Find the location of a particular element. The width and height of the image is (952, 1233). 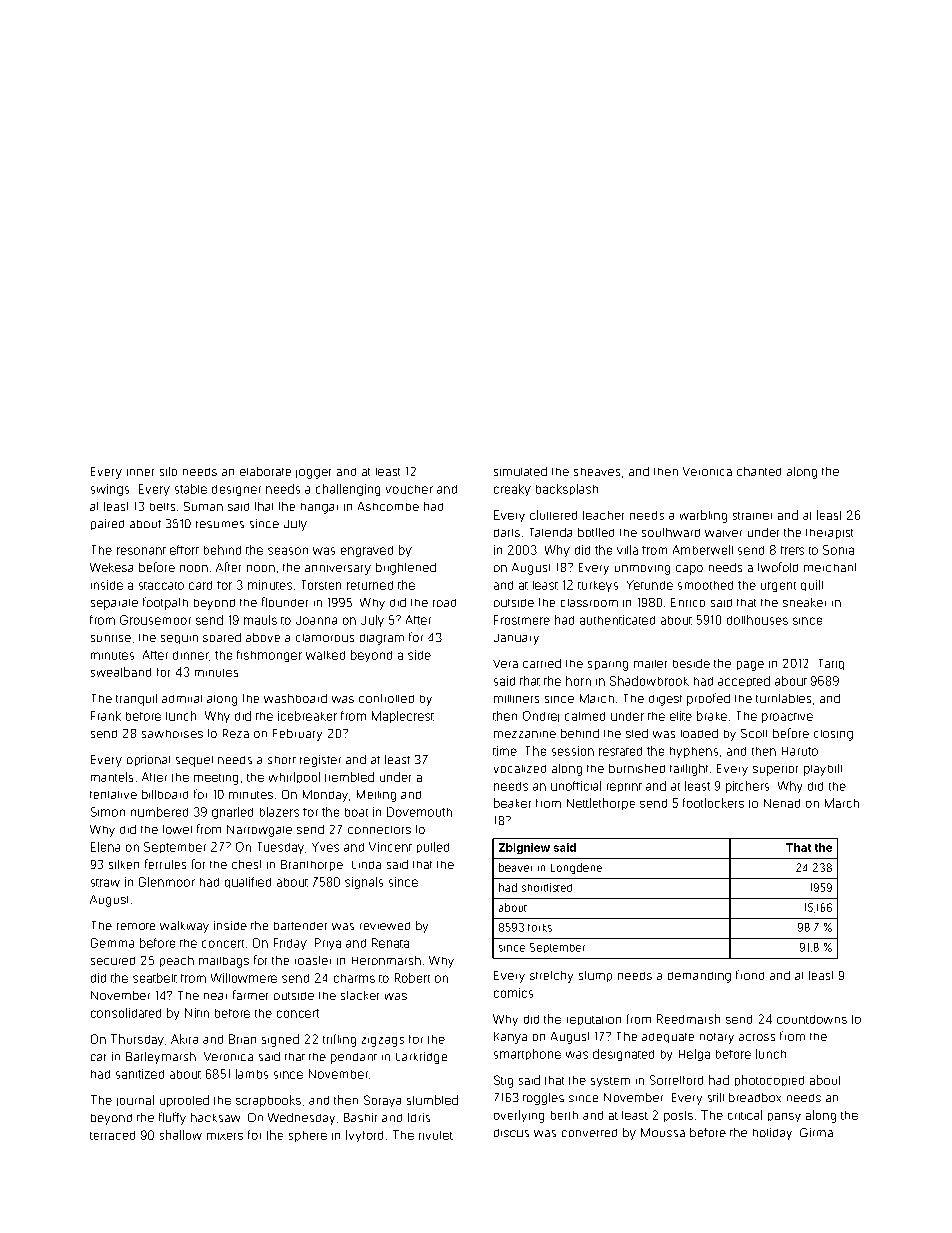

frond is located at coordinates (750, 975).
